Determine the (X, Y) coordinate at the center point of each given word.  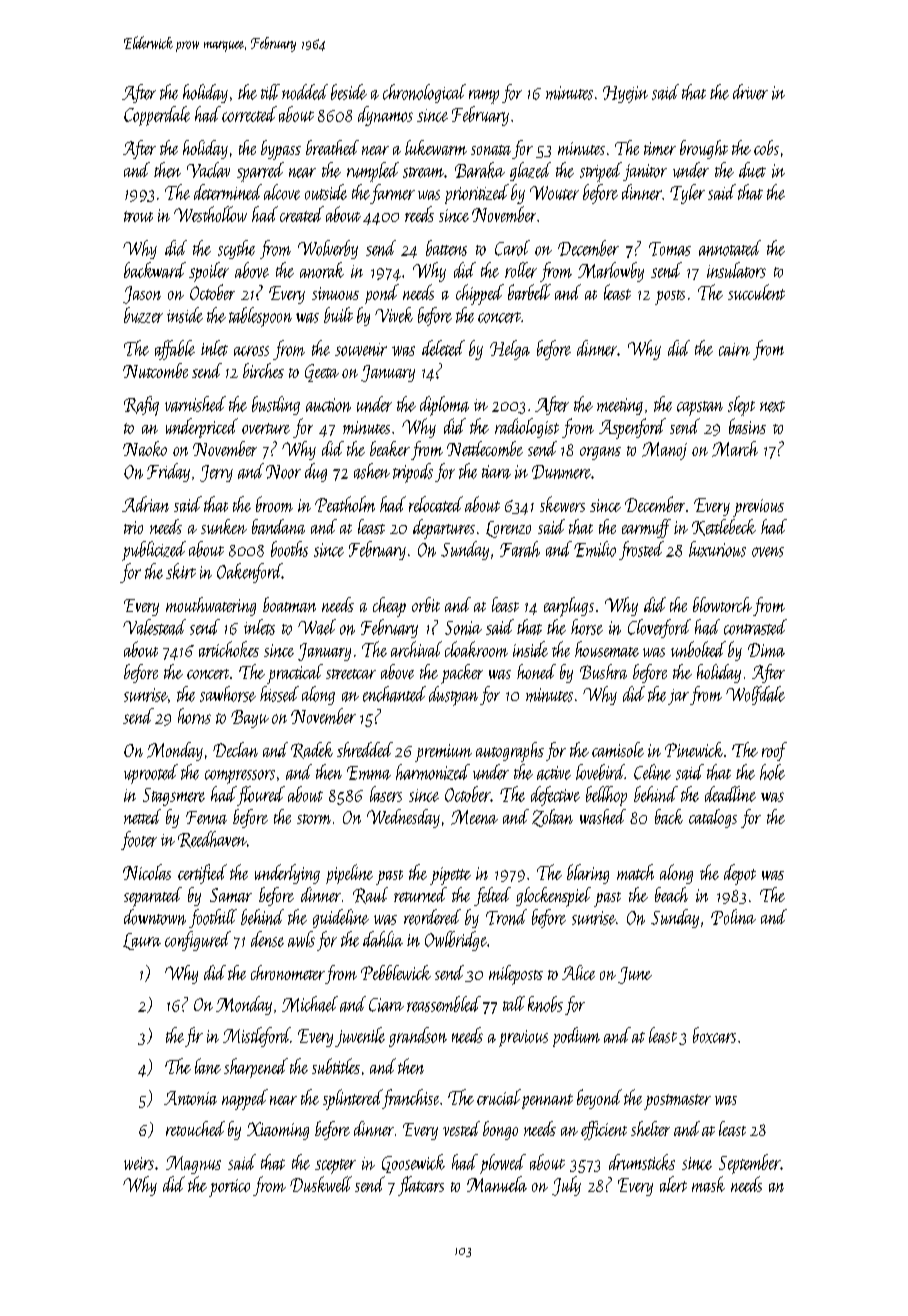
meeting (620, 406)
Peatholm (345, 504)
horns (194, 716)
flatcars (421, 1186)
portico (229, 1188)
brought (704, 149)
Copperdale (157, 116)
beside (349, 92)
